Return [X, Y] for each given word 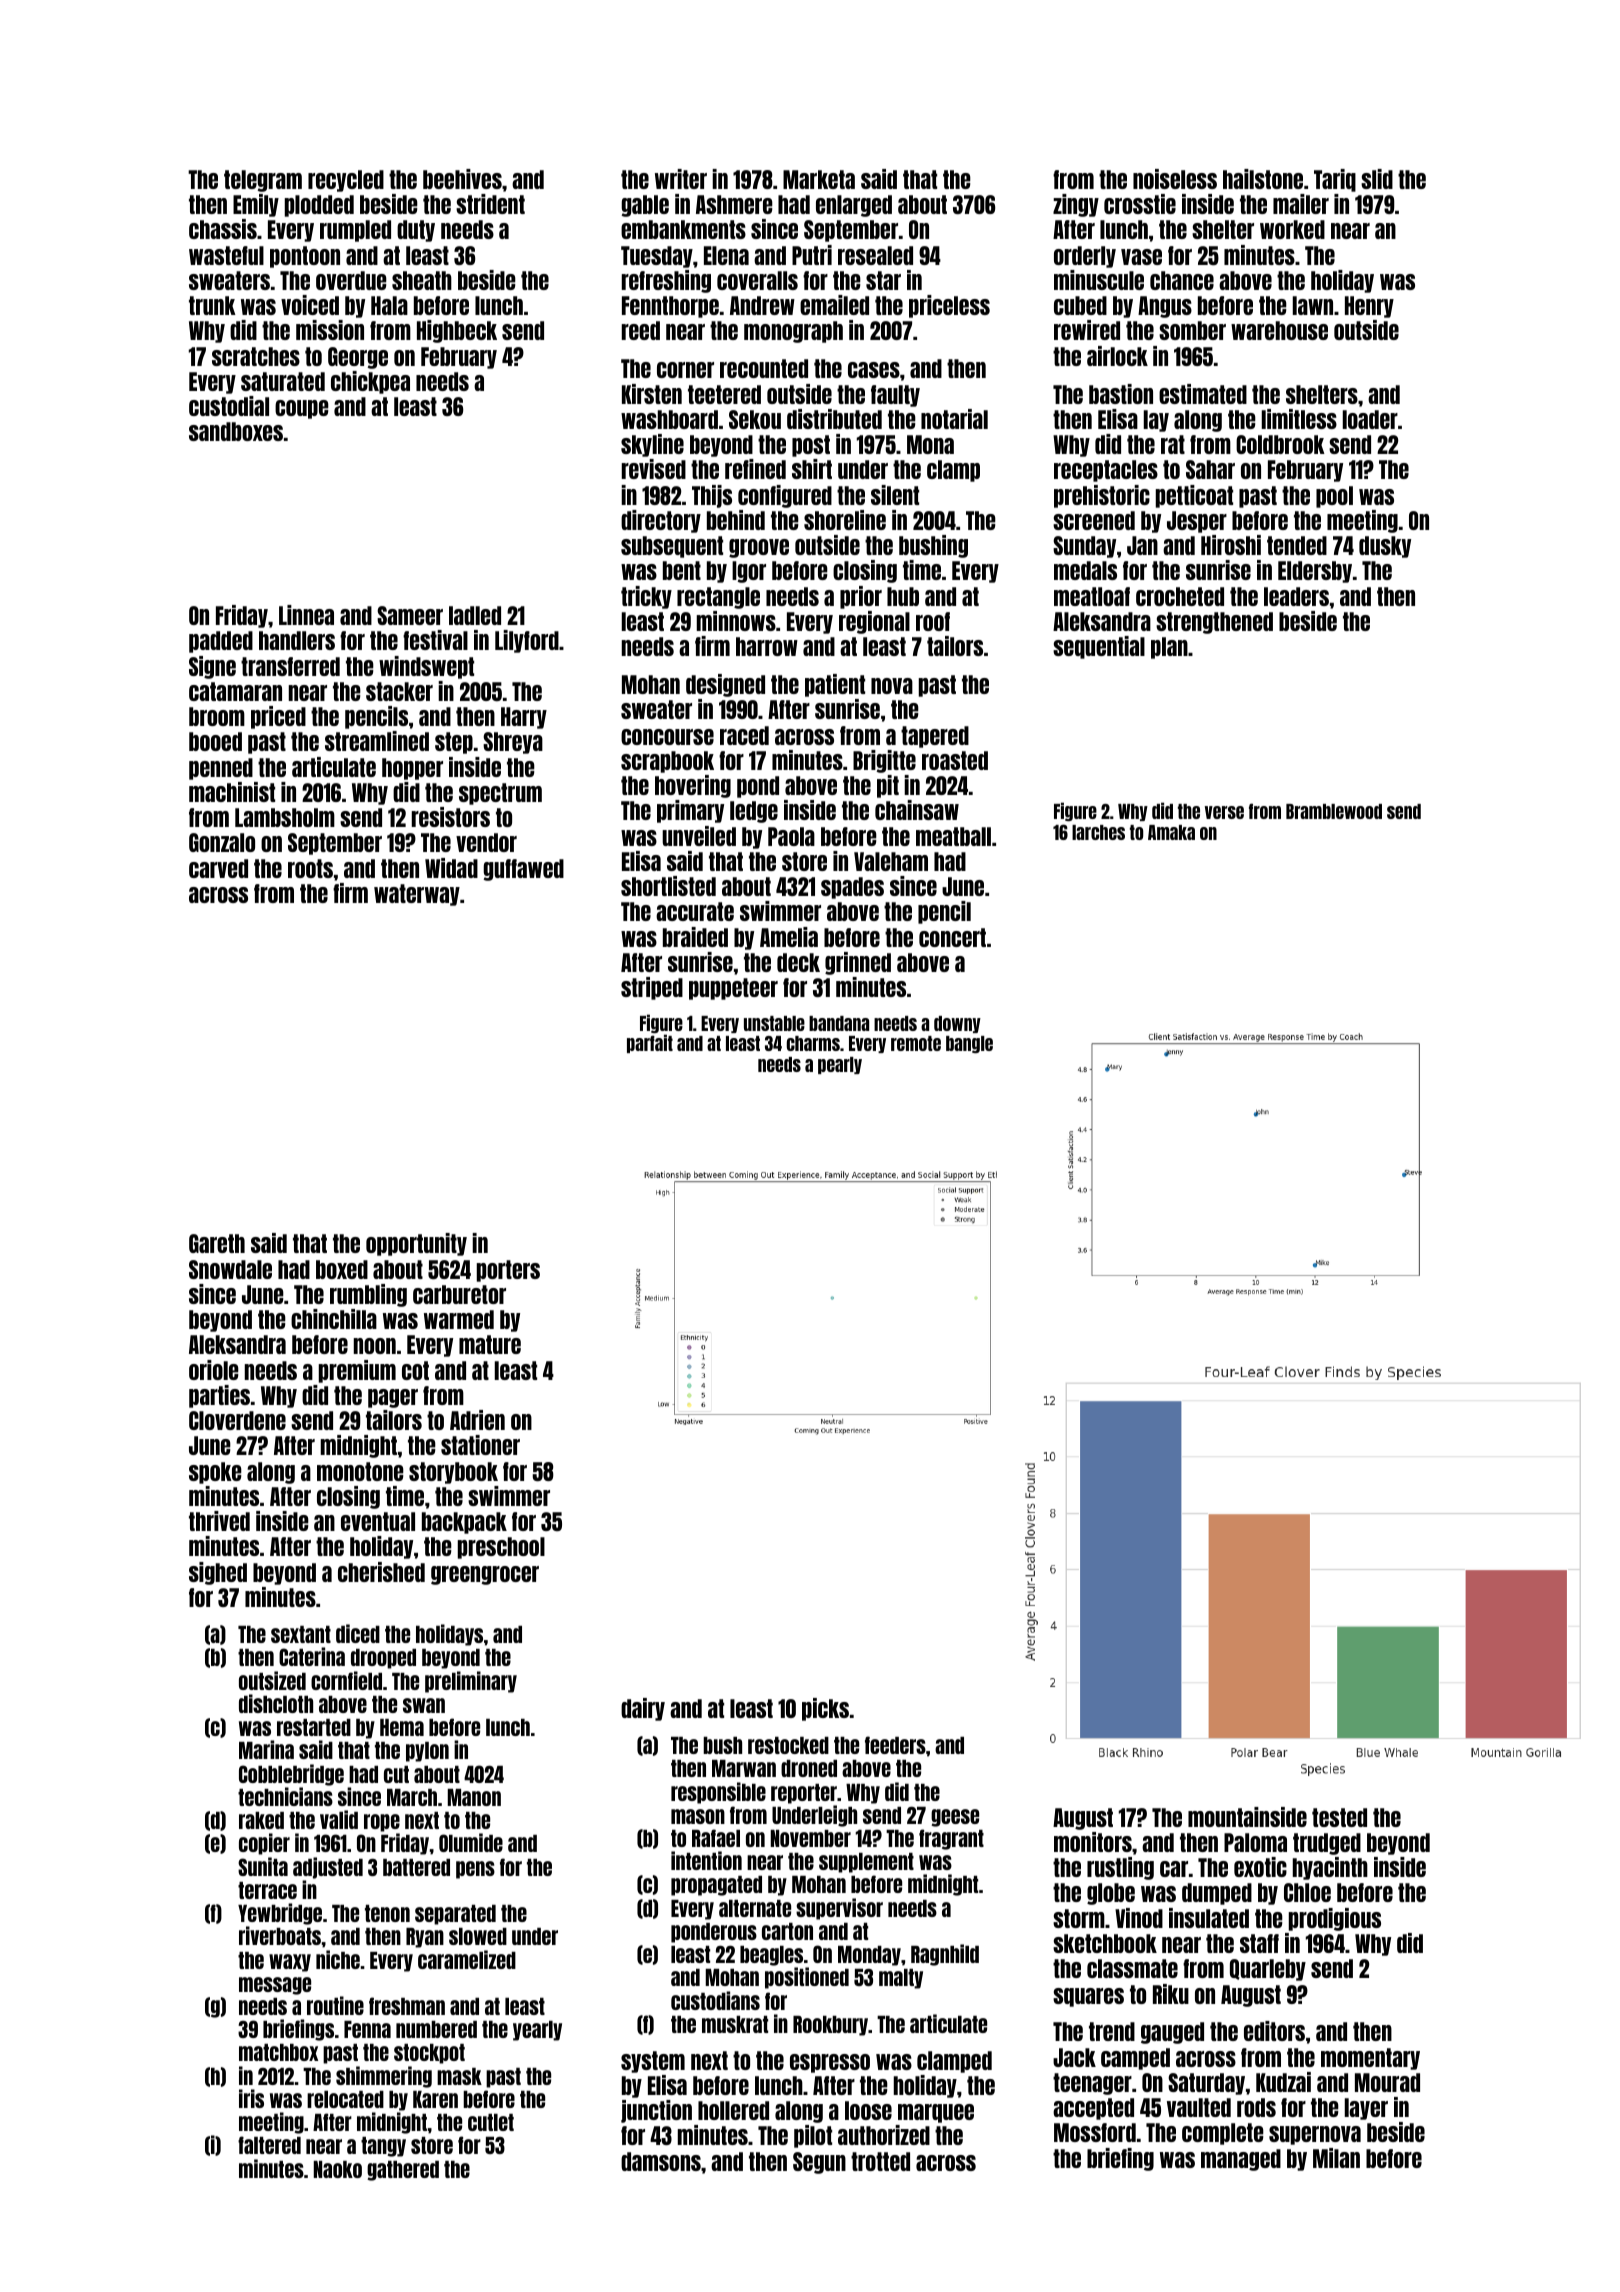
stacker [399, 691]
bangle [969, 1044]
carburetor [459, 1294]
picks [825, 1709]
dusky [1385, 547]
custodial [229, 406]
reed [641, 330]
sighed [218, 1573]
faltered [269, 2145]
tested [1339, 1817]
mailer [1301, 204]
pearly [840, 1065]
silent [895, 495]
